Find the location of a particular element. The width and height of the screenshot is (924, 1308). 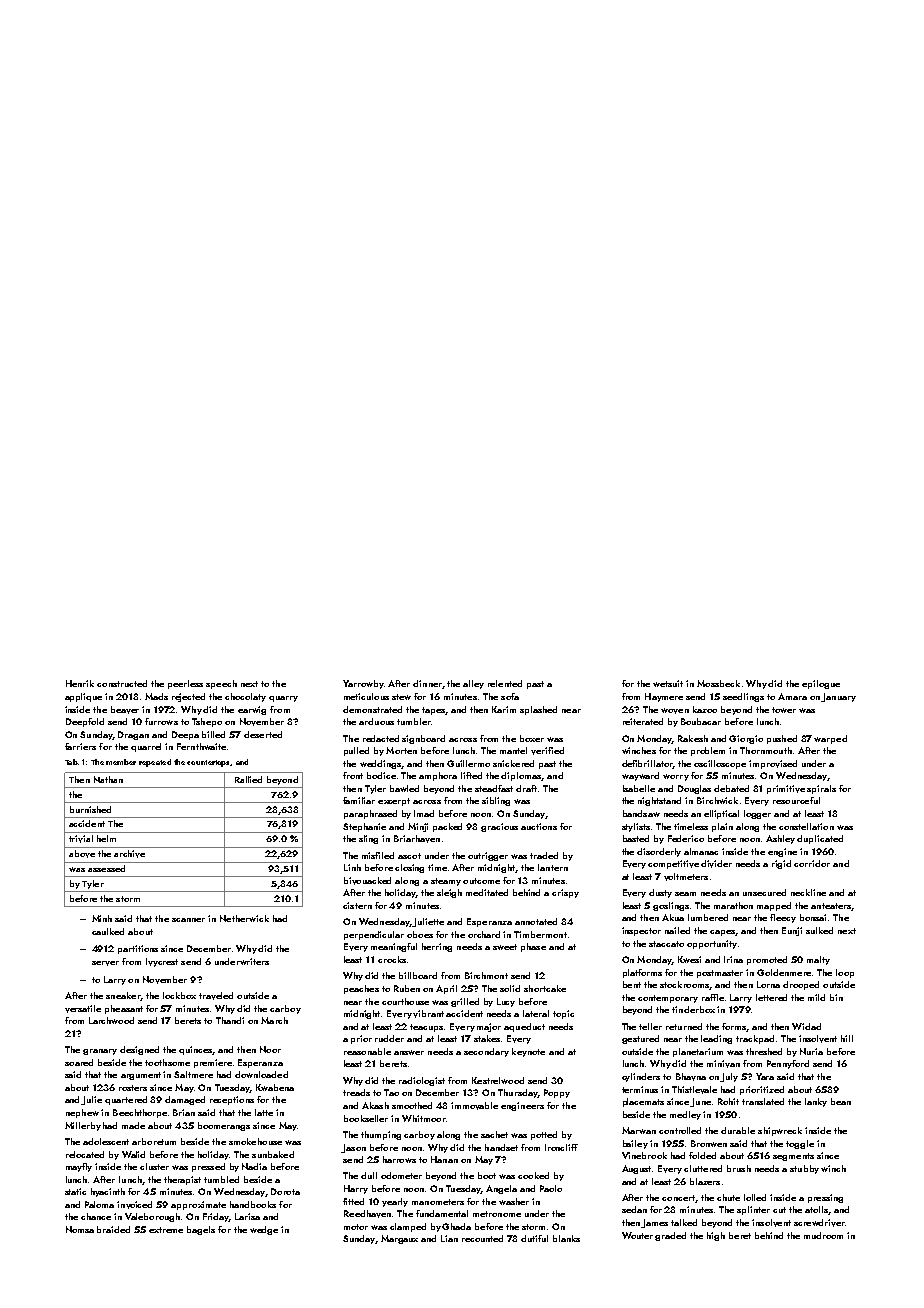

loop is located at coordinates (845, 973).
